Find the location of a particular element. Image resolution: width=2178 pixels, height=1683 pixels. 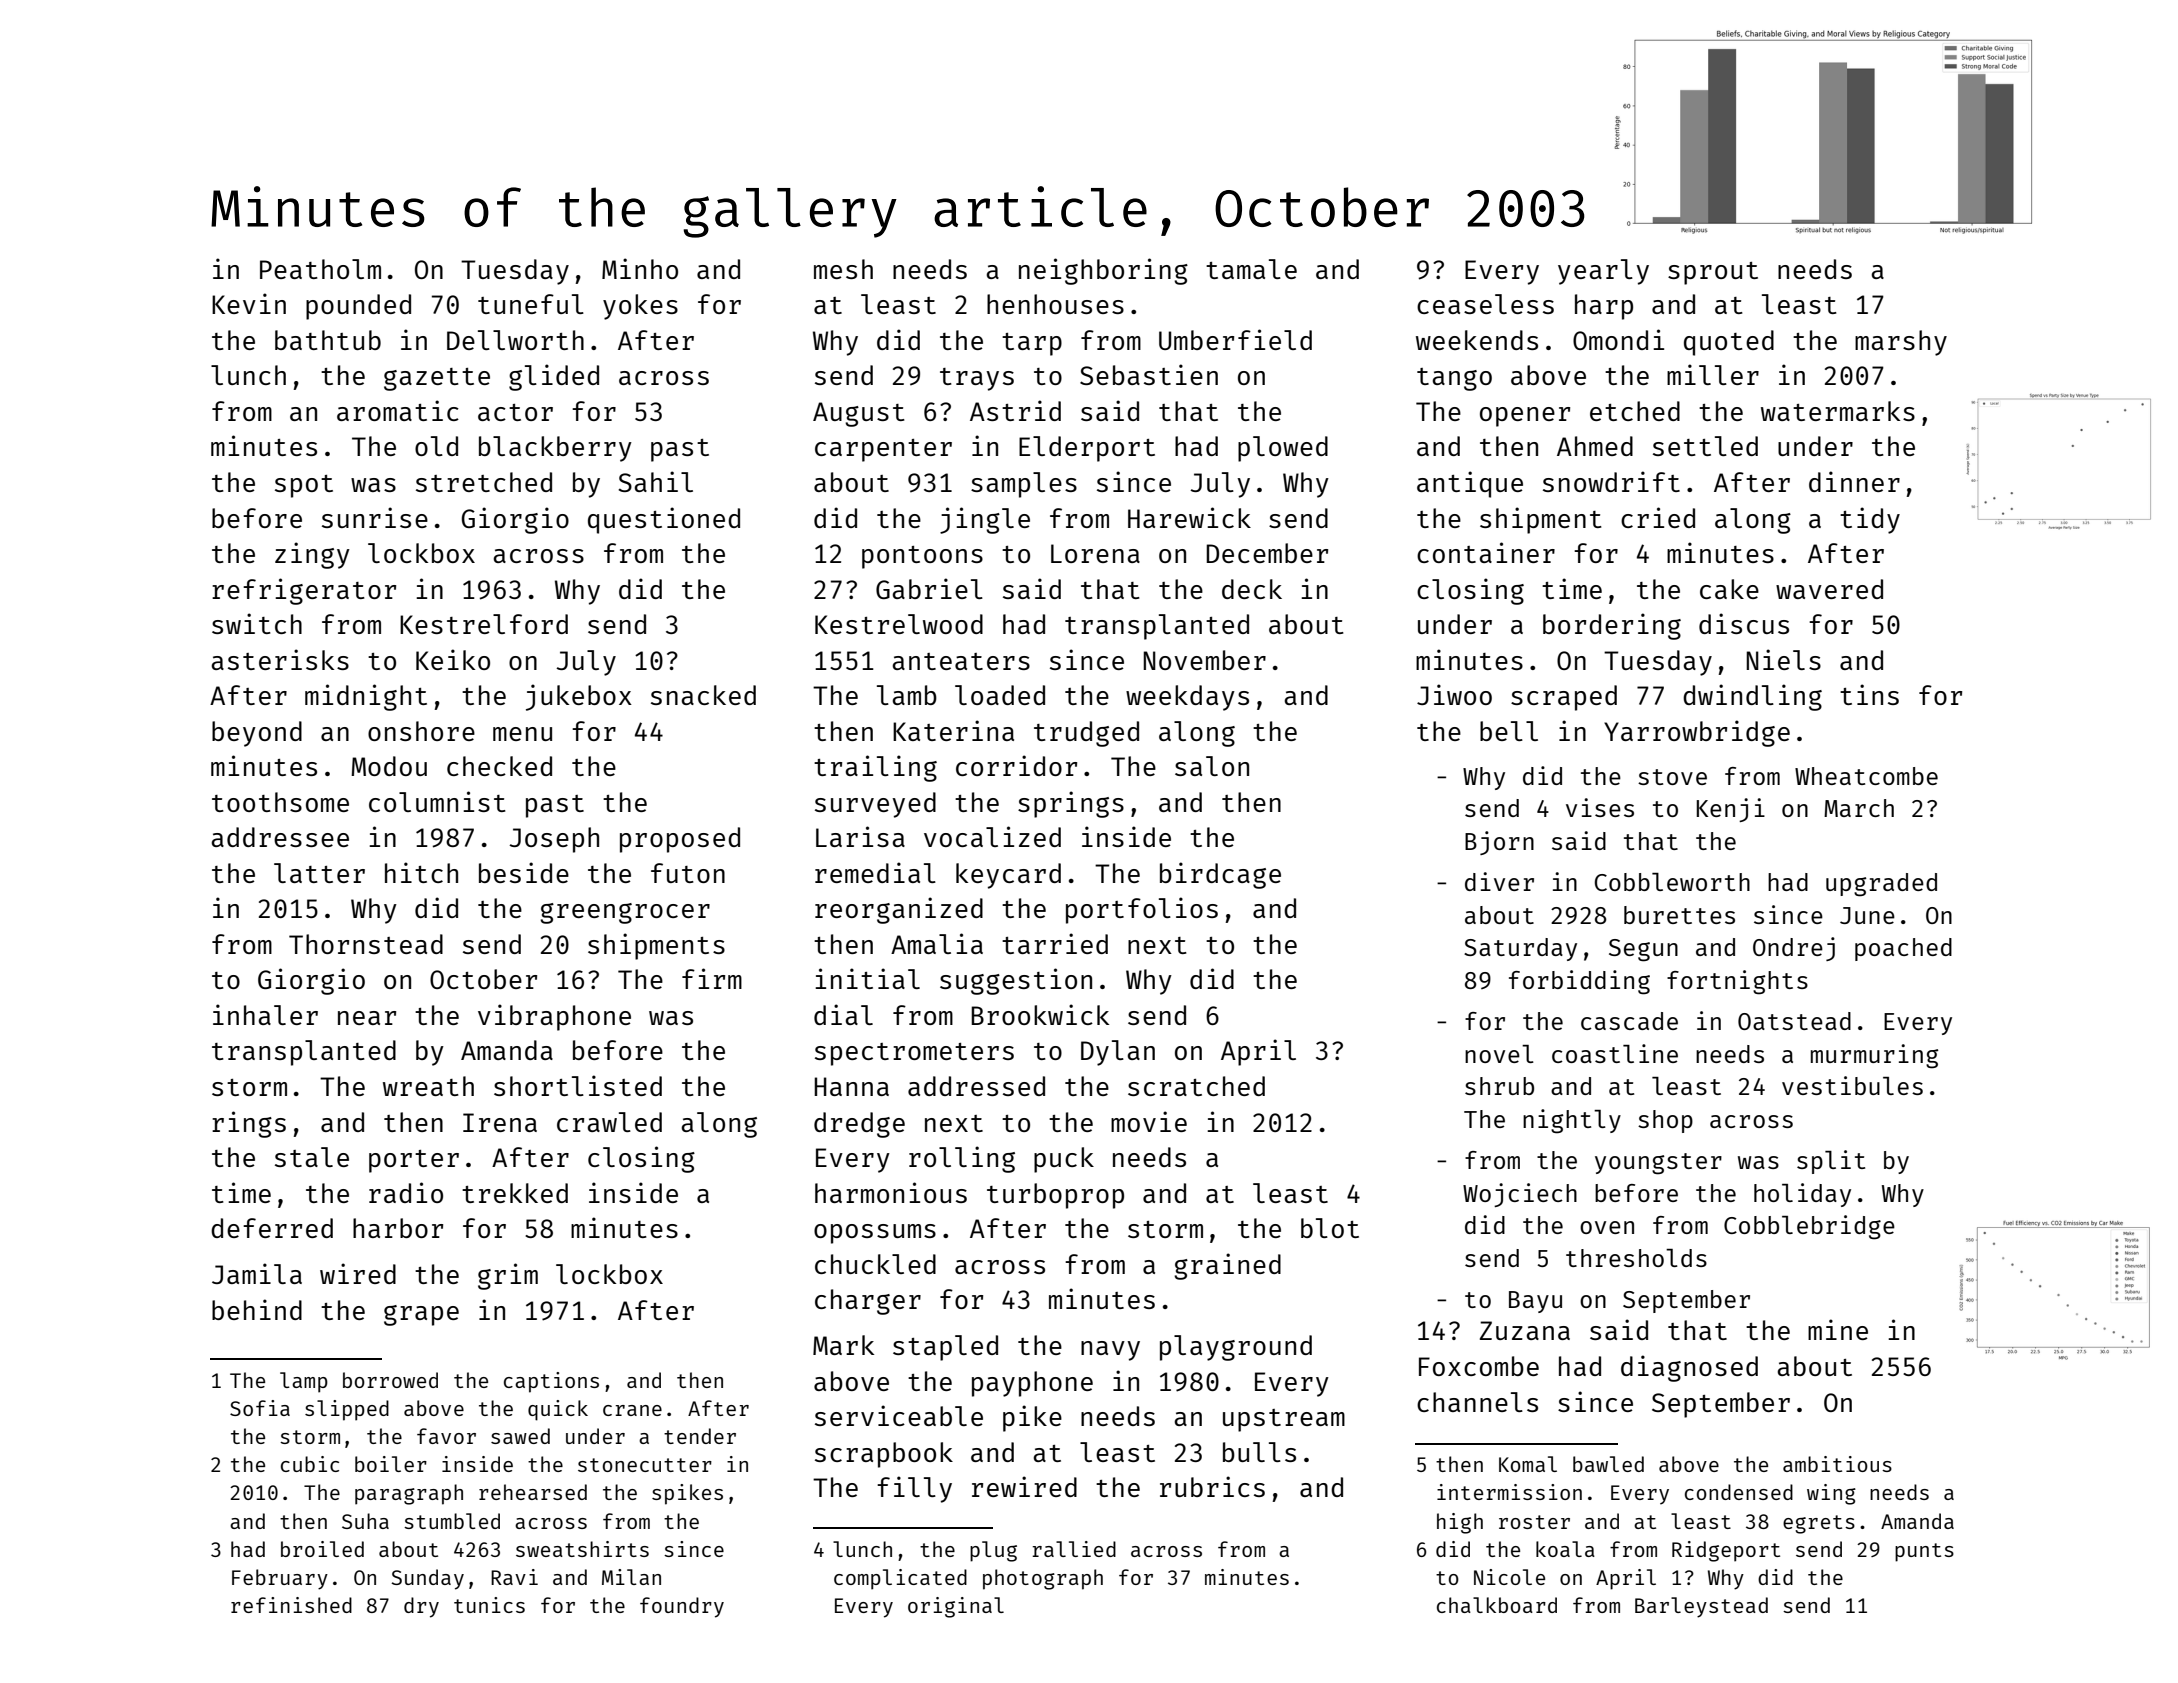

Ahmed is located at coordinates (1595, 446).
